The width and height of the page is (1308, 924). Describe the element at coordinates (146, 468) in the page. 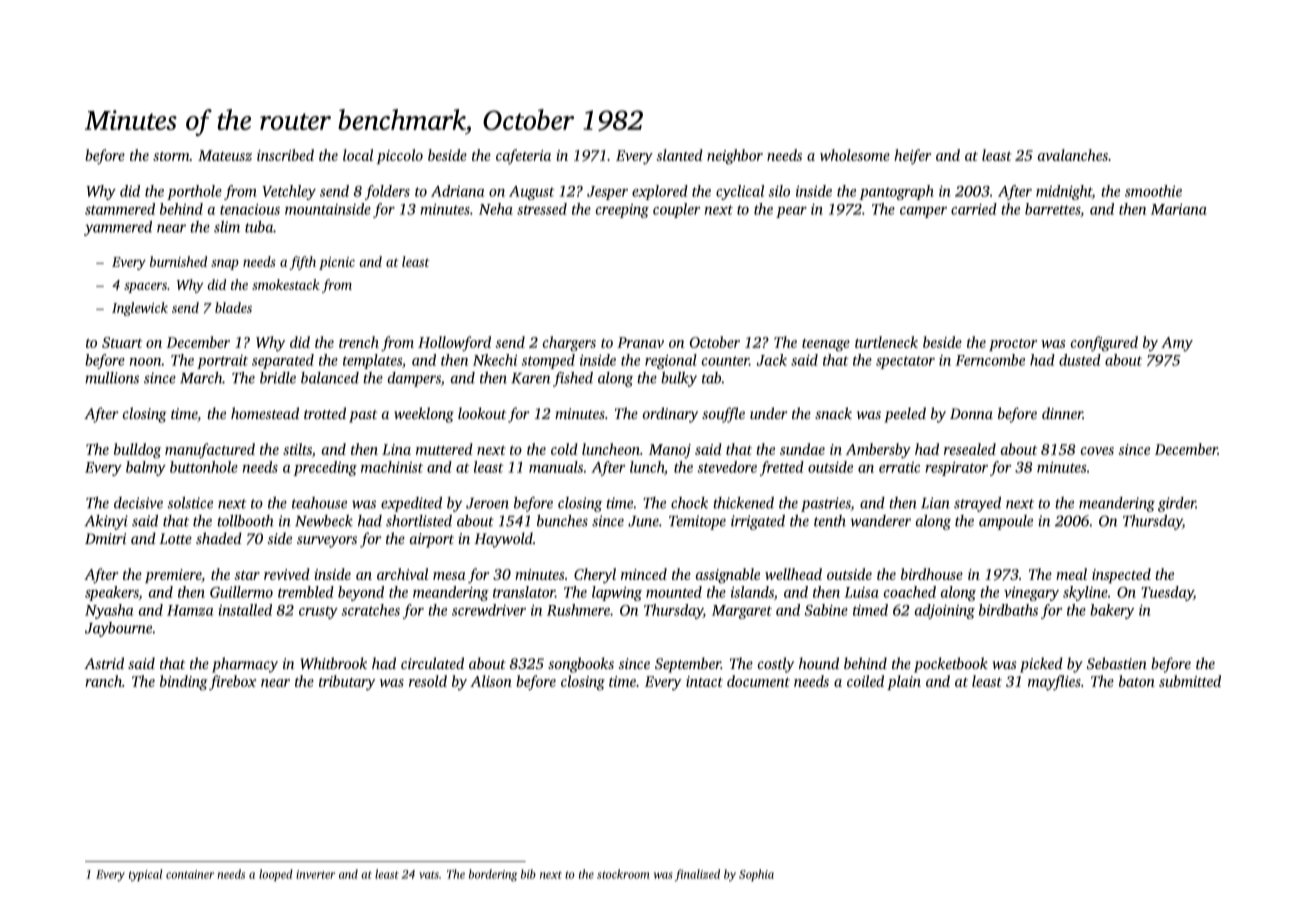

I see `balmy` at that location.
